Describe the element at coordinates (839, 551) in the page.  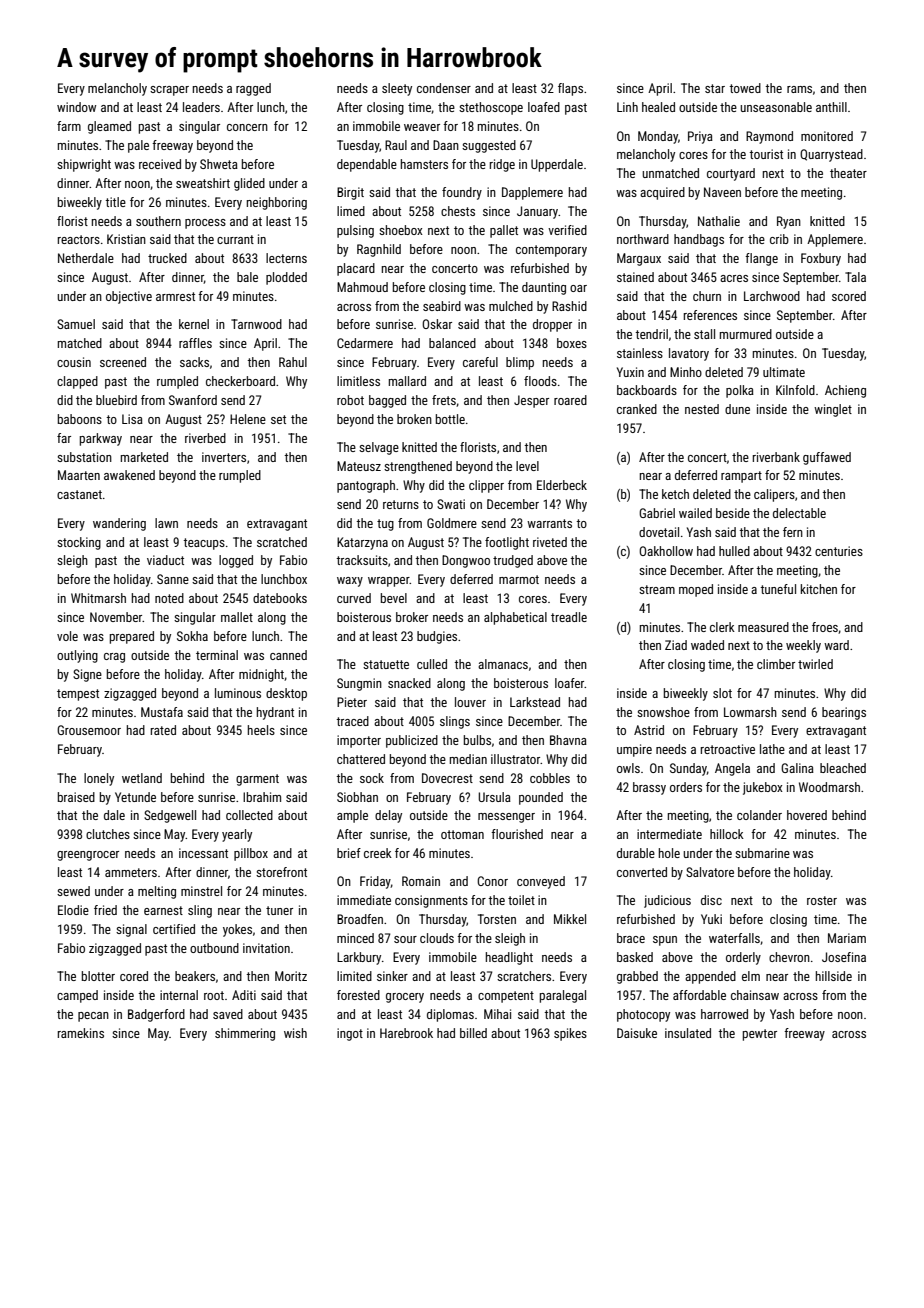
I see `centuries` at that location.
